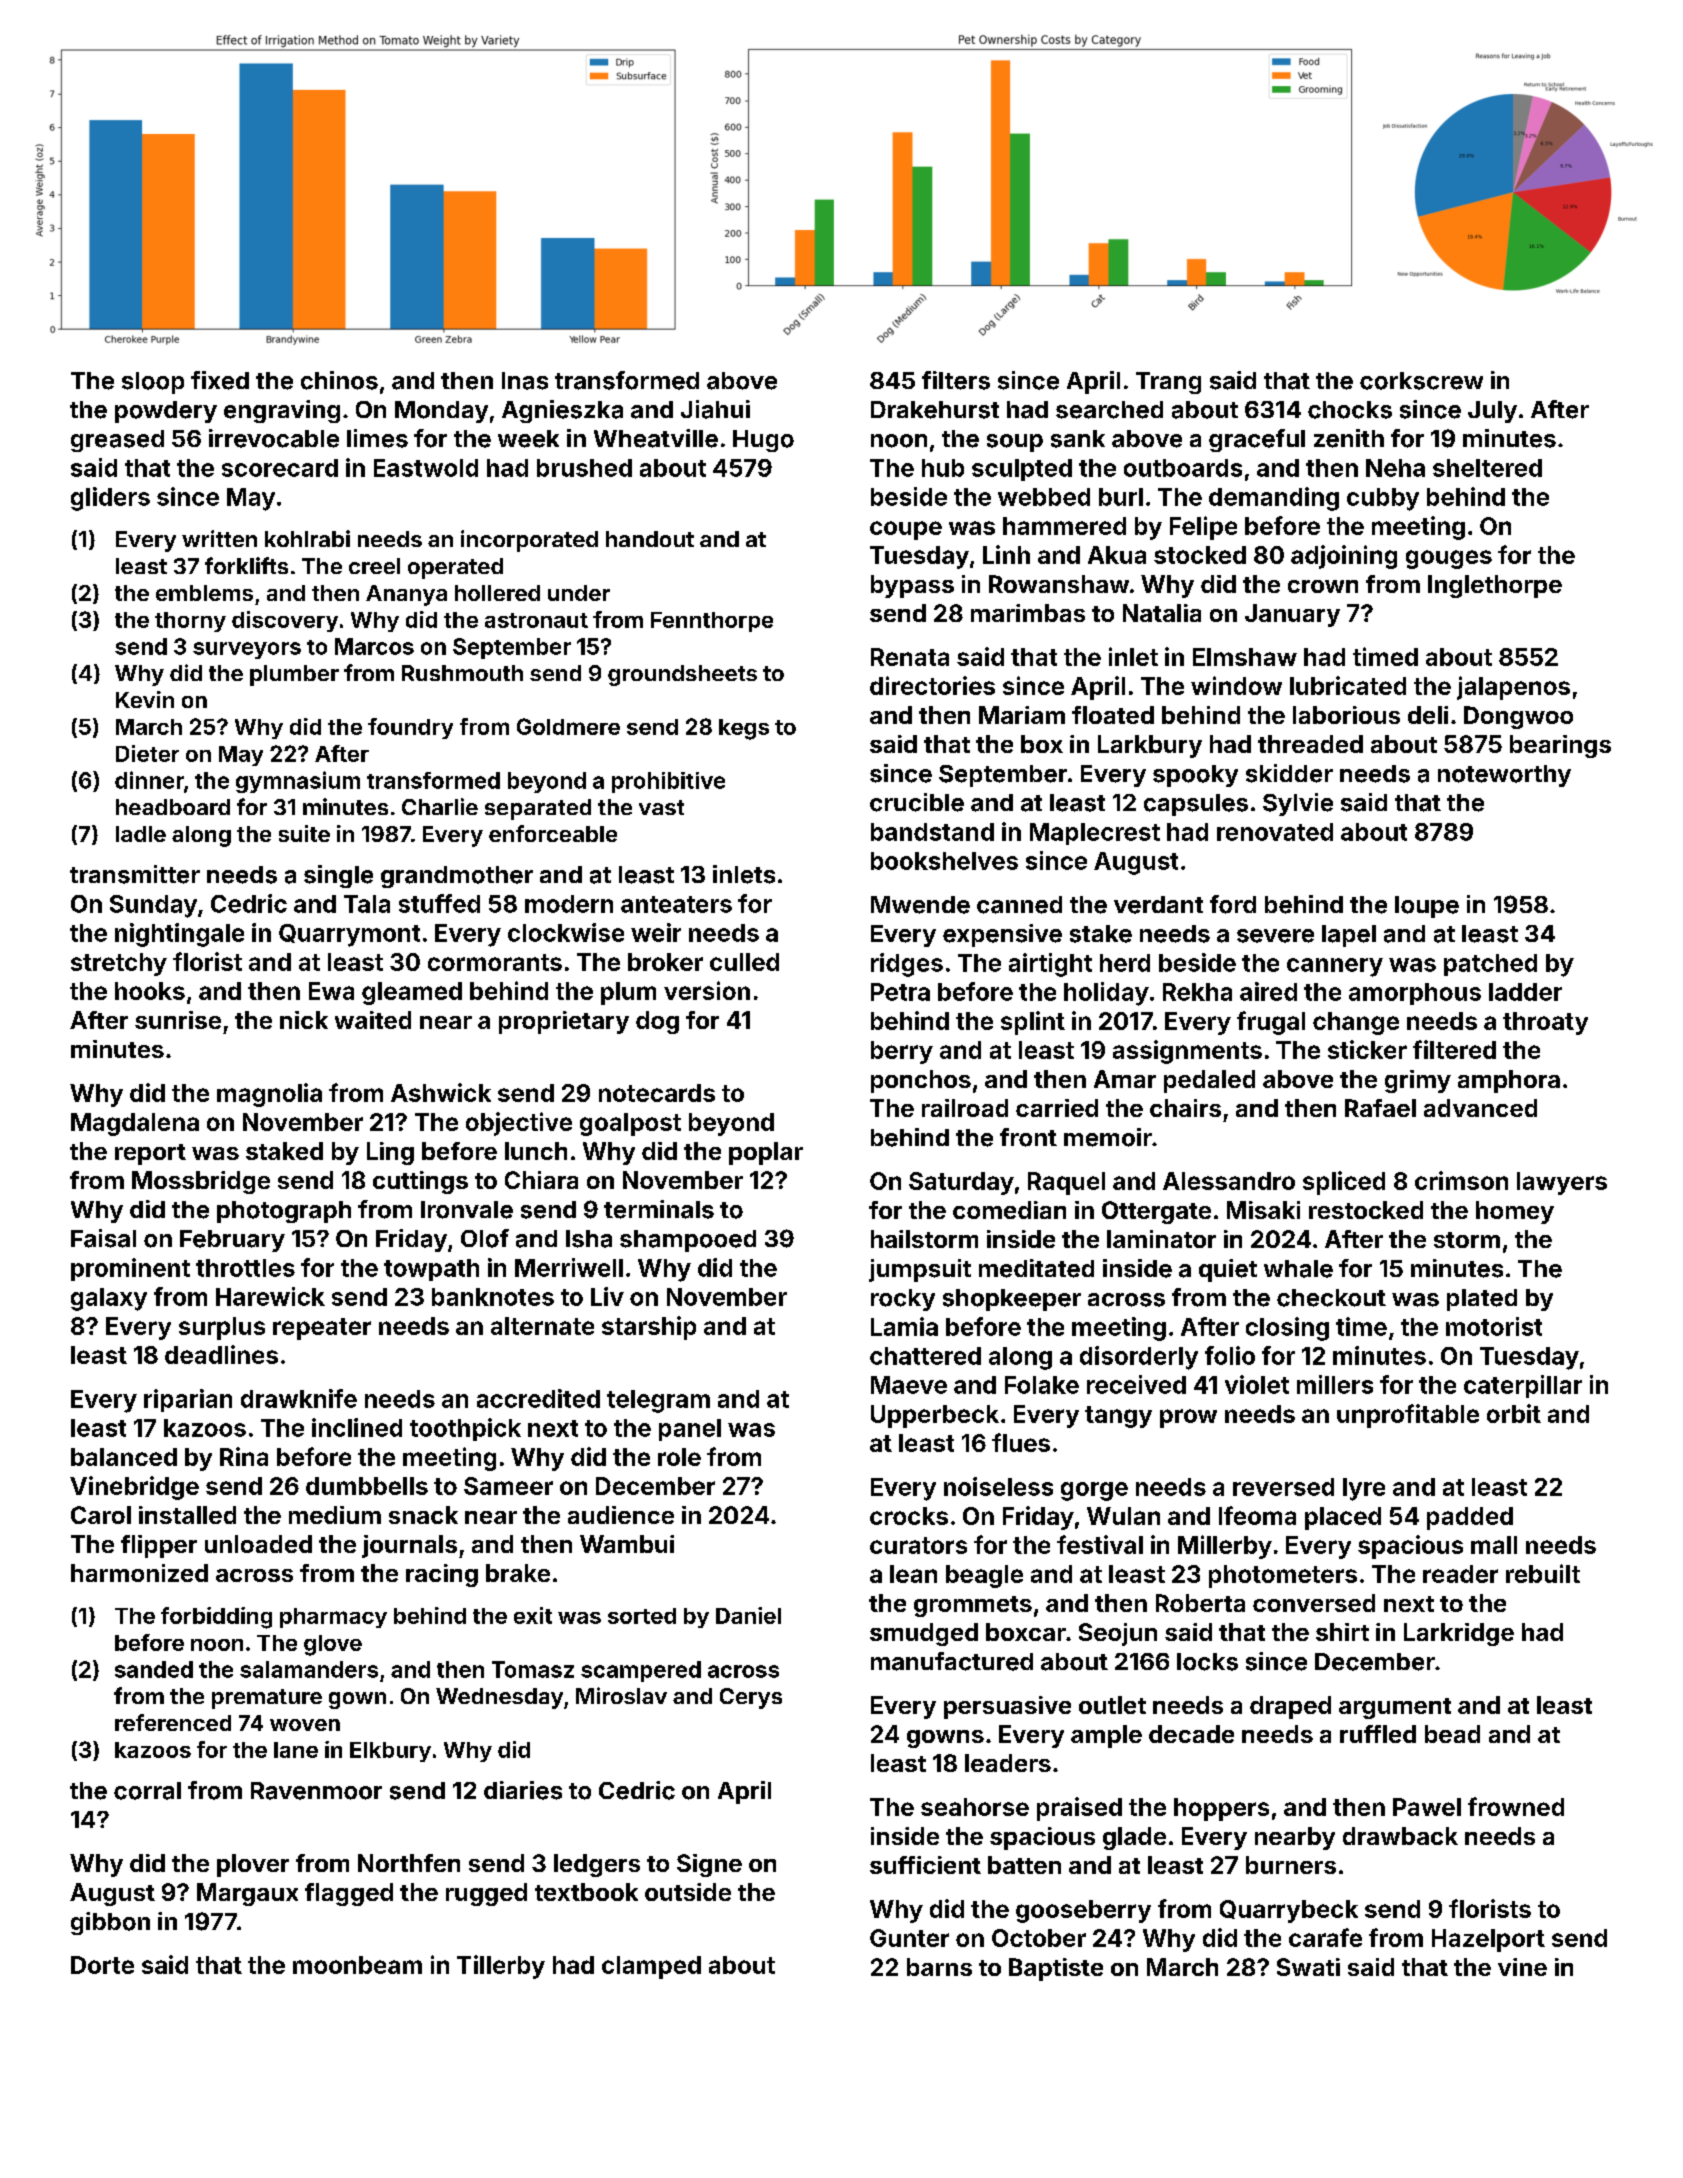  What do you see at coordinates (1488, 1940) in the screenshot?
I see `Hazelport` at bounding box center [1488, 1940].
